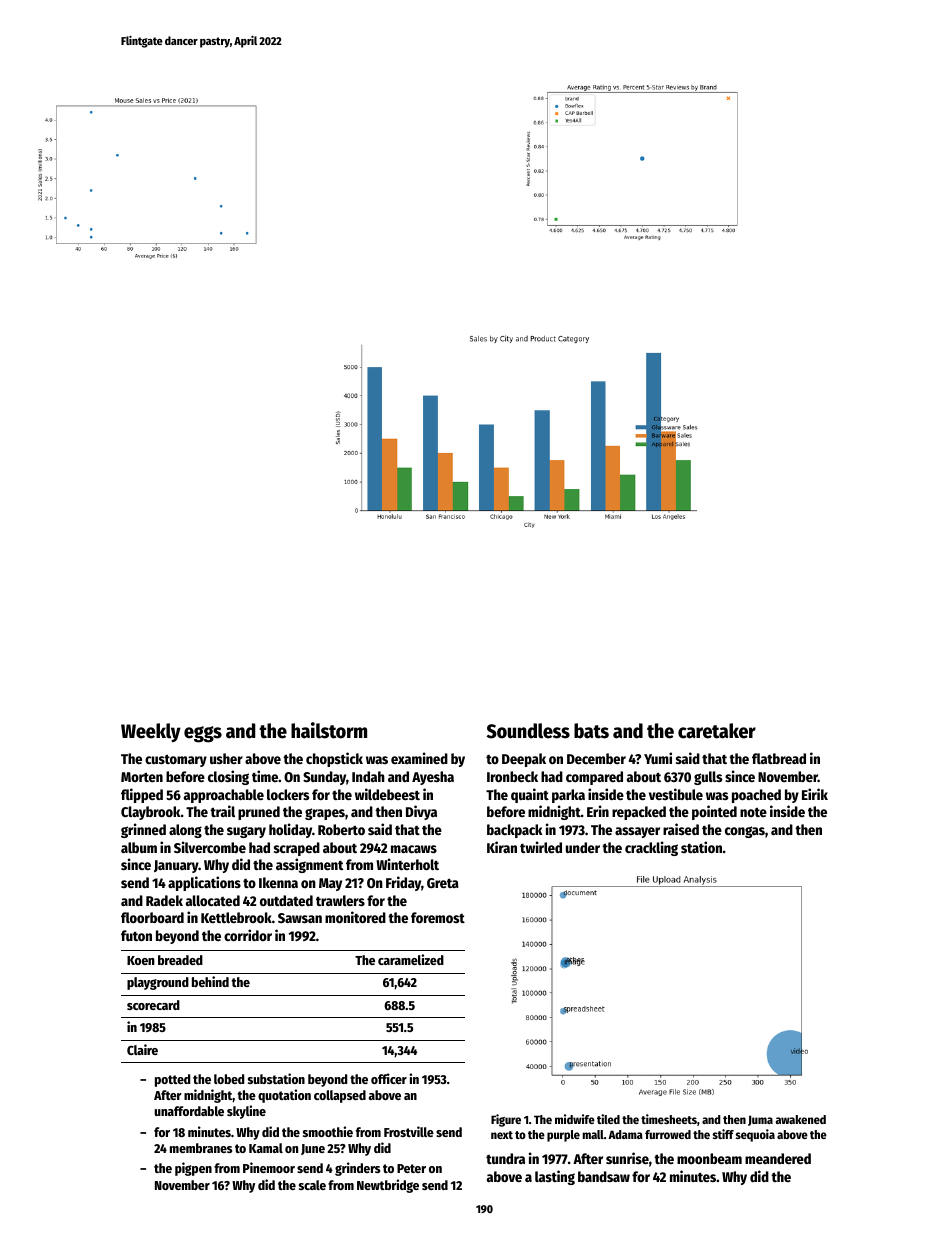  Describe the element at coordinates (142, 1049) in the screenshot. I see `Claire` at that location.
